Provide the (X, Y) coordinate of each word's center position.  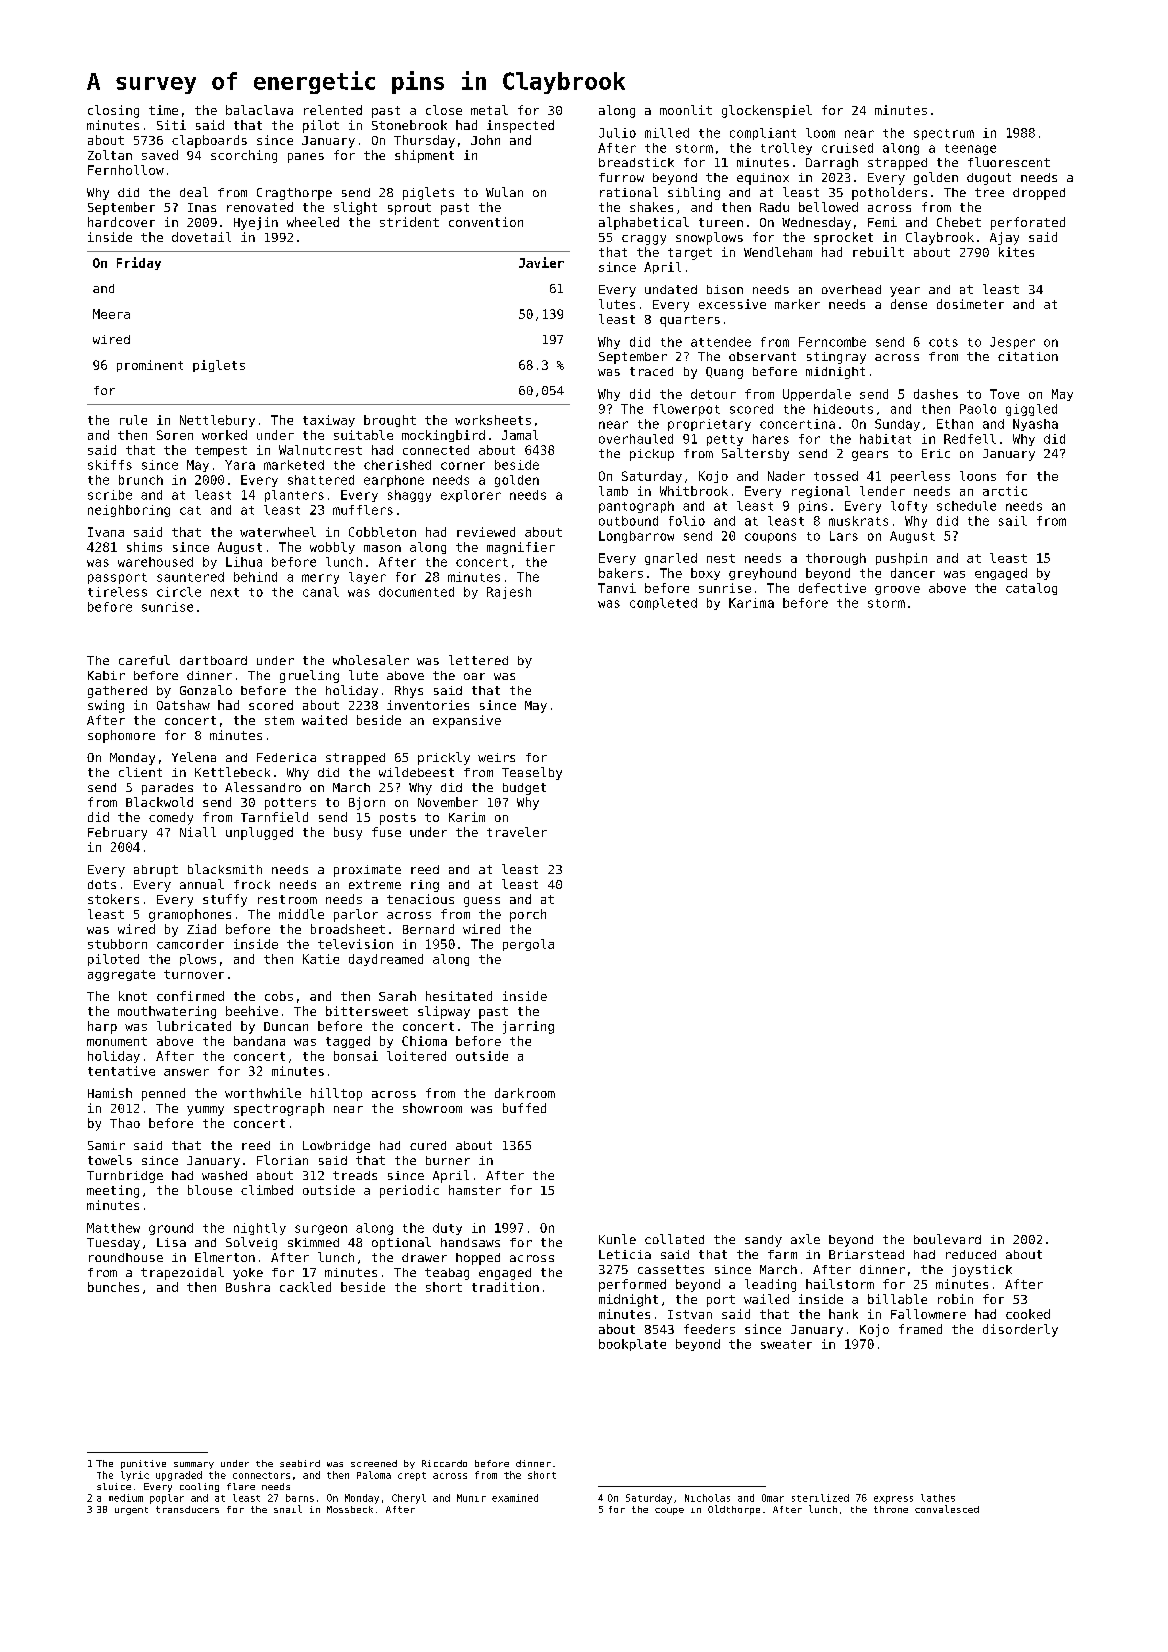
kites (1016, 252)
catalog (1031, 589)
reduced (971, 1254)
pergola (528, 945)
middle (301, 914)
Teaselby (532, 773)
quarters (690, 321)
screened (374, 1463)
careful (144, 660)
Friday (139, 263)
